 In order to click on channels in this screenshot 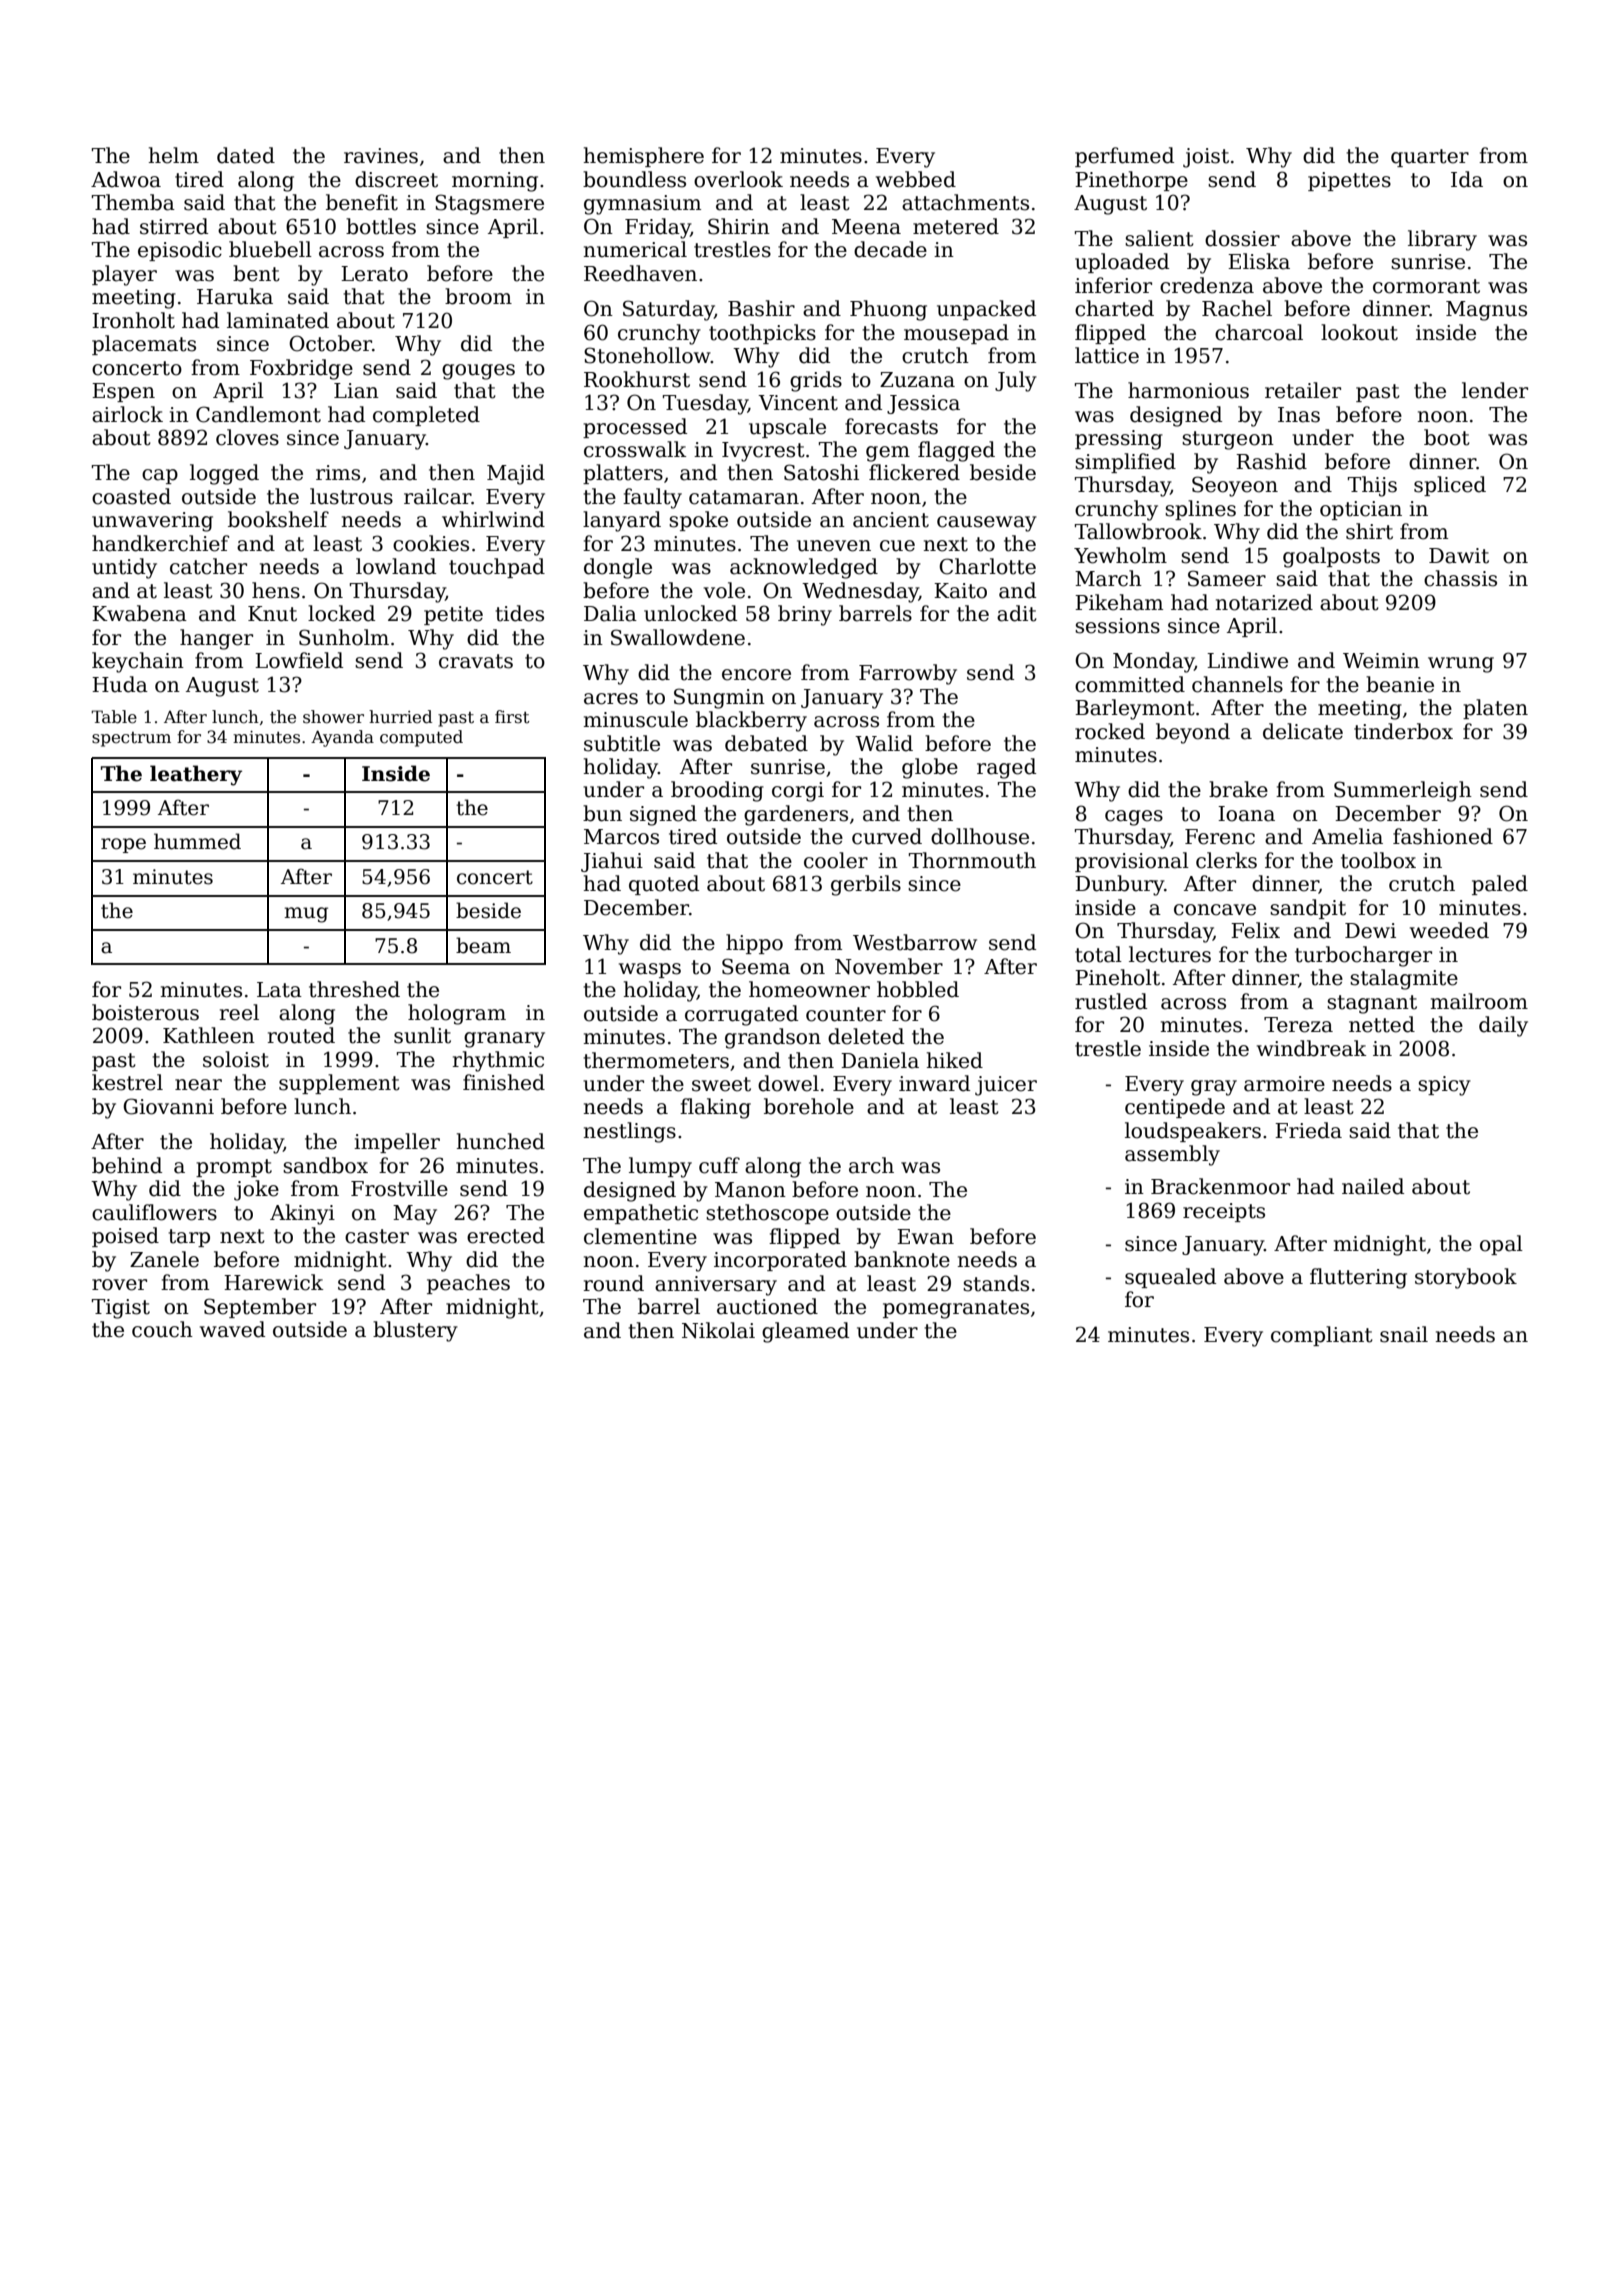, I will do `click(1237, 684)`.
